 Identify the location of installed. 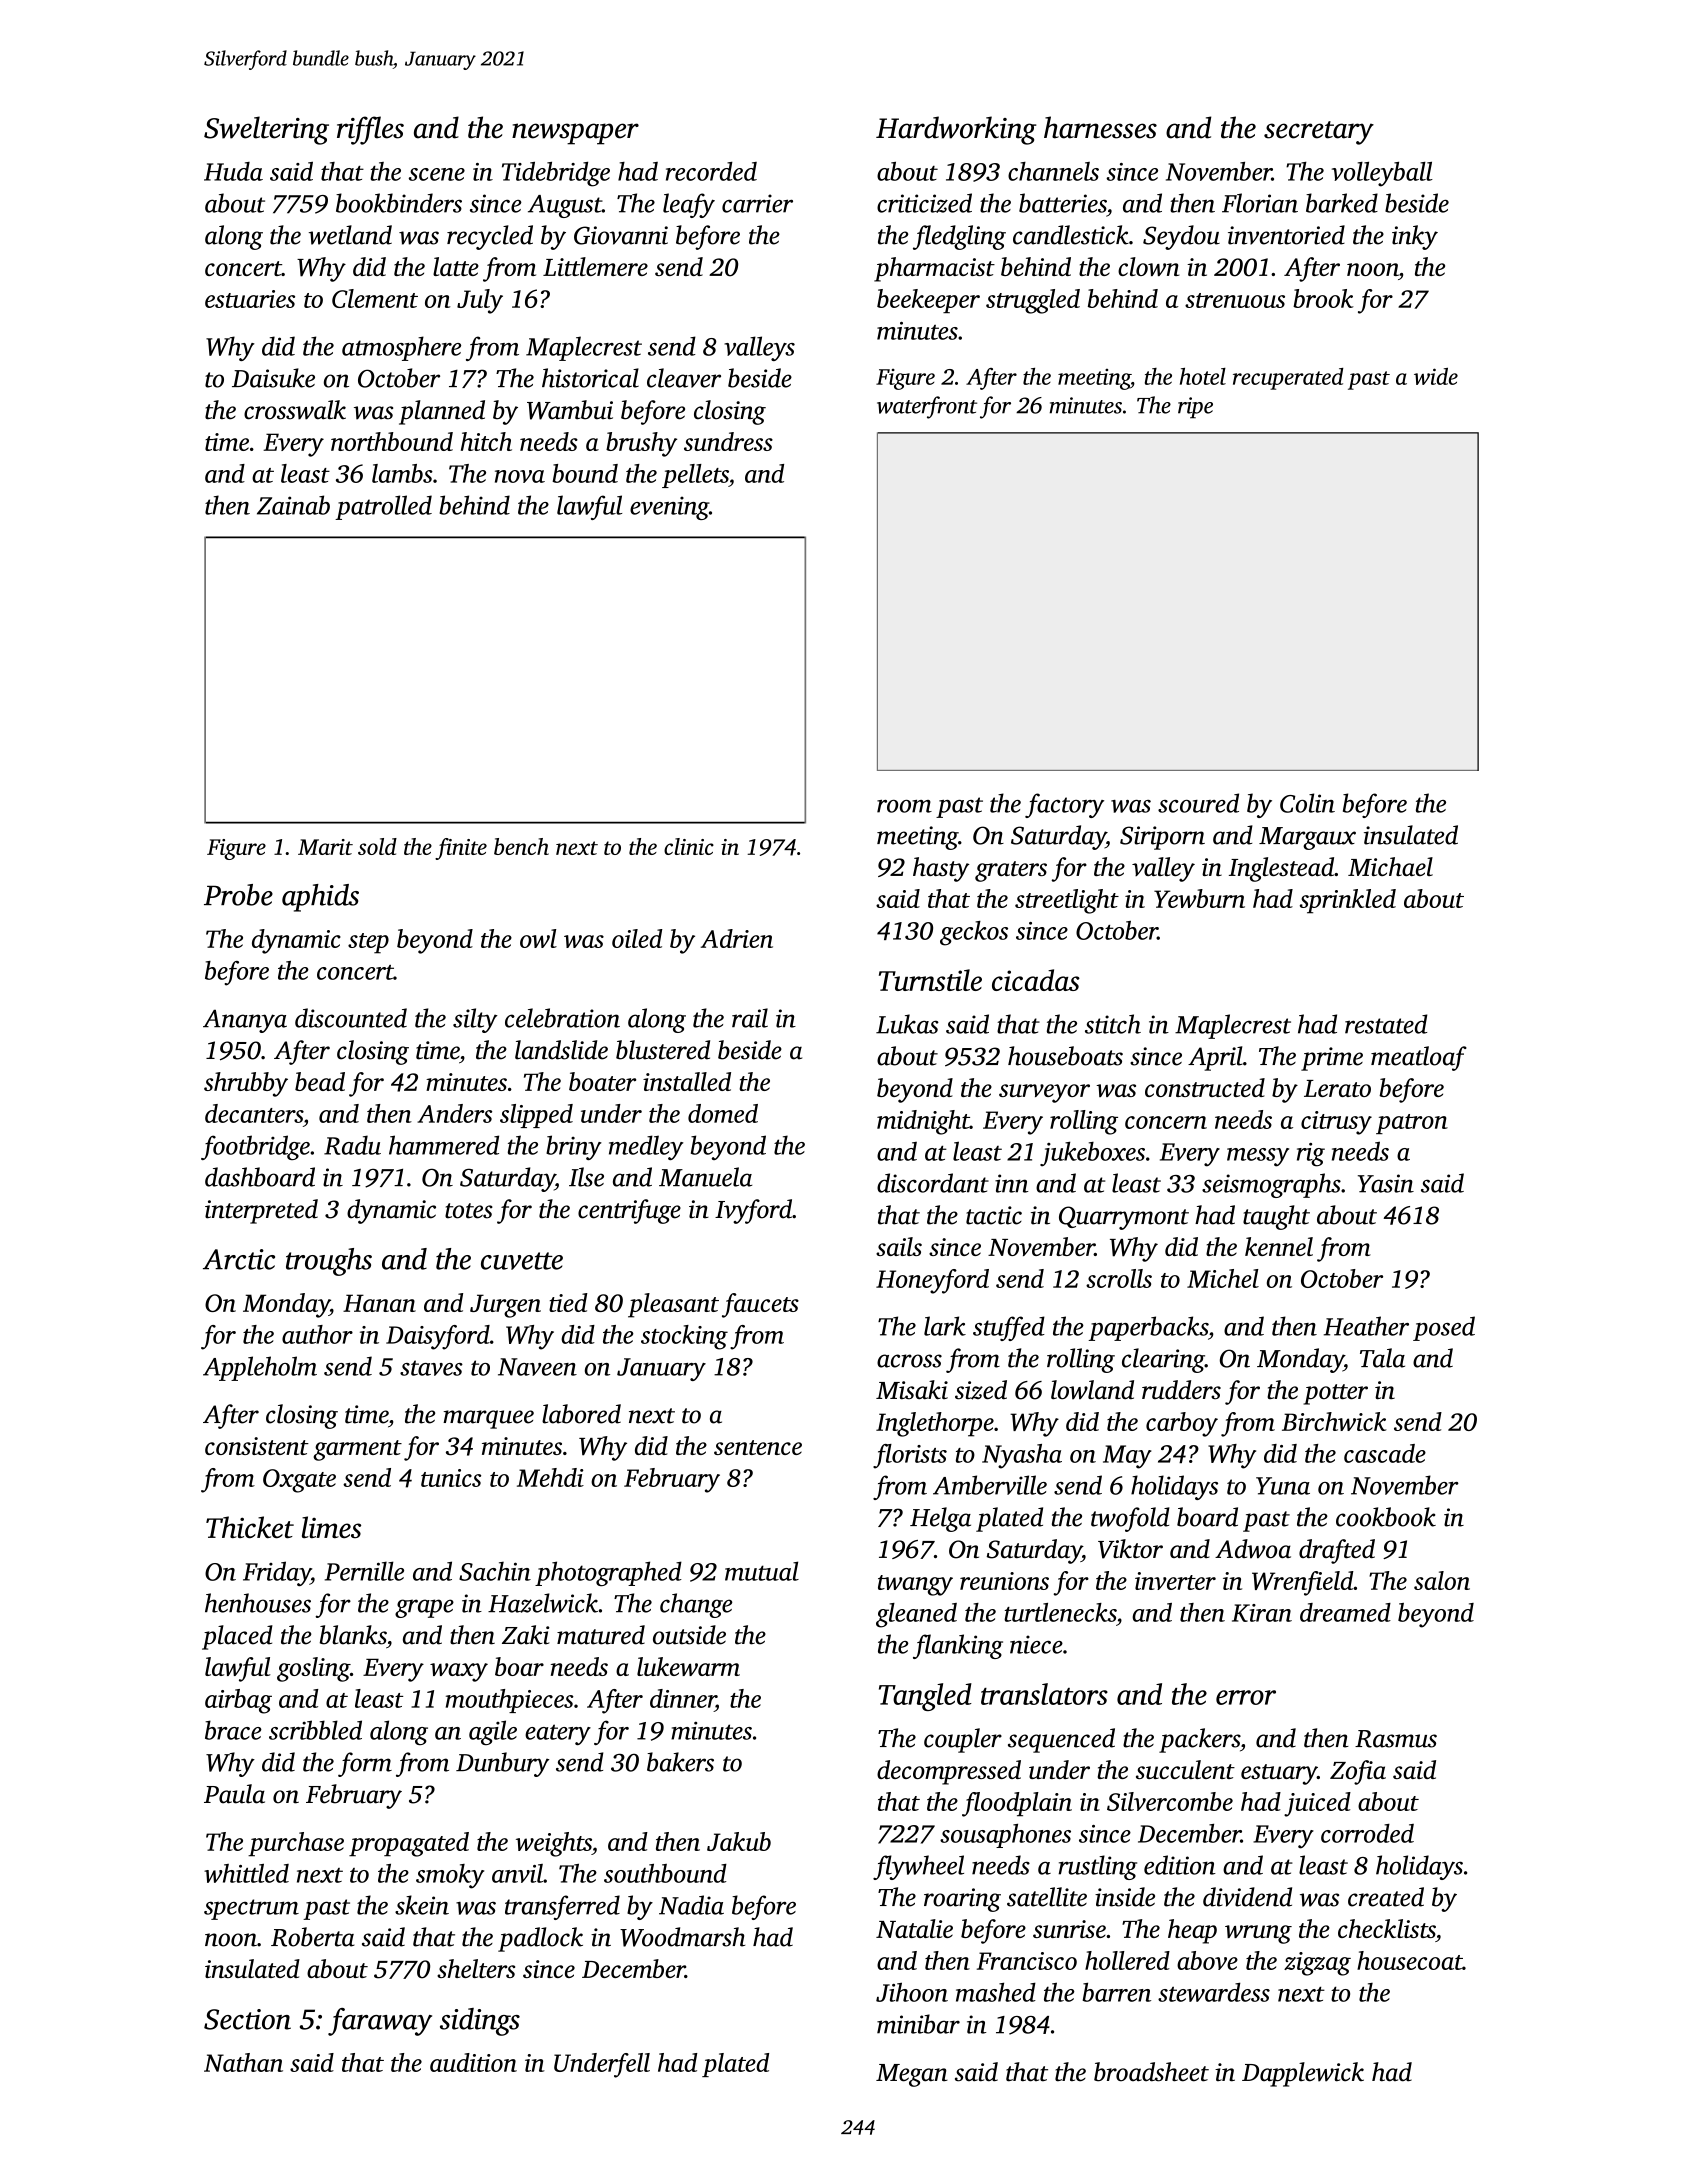
(687, 1081).
